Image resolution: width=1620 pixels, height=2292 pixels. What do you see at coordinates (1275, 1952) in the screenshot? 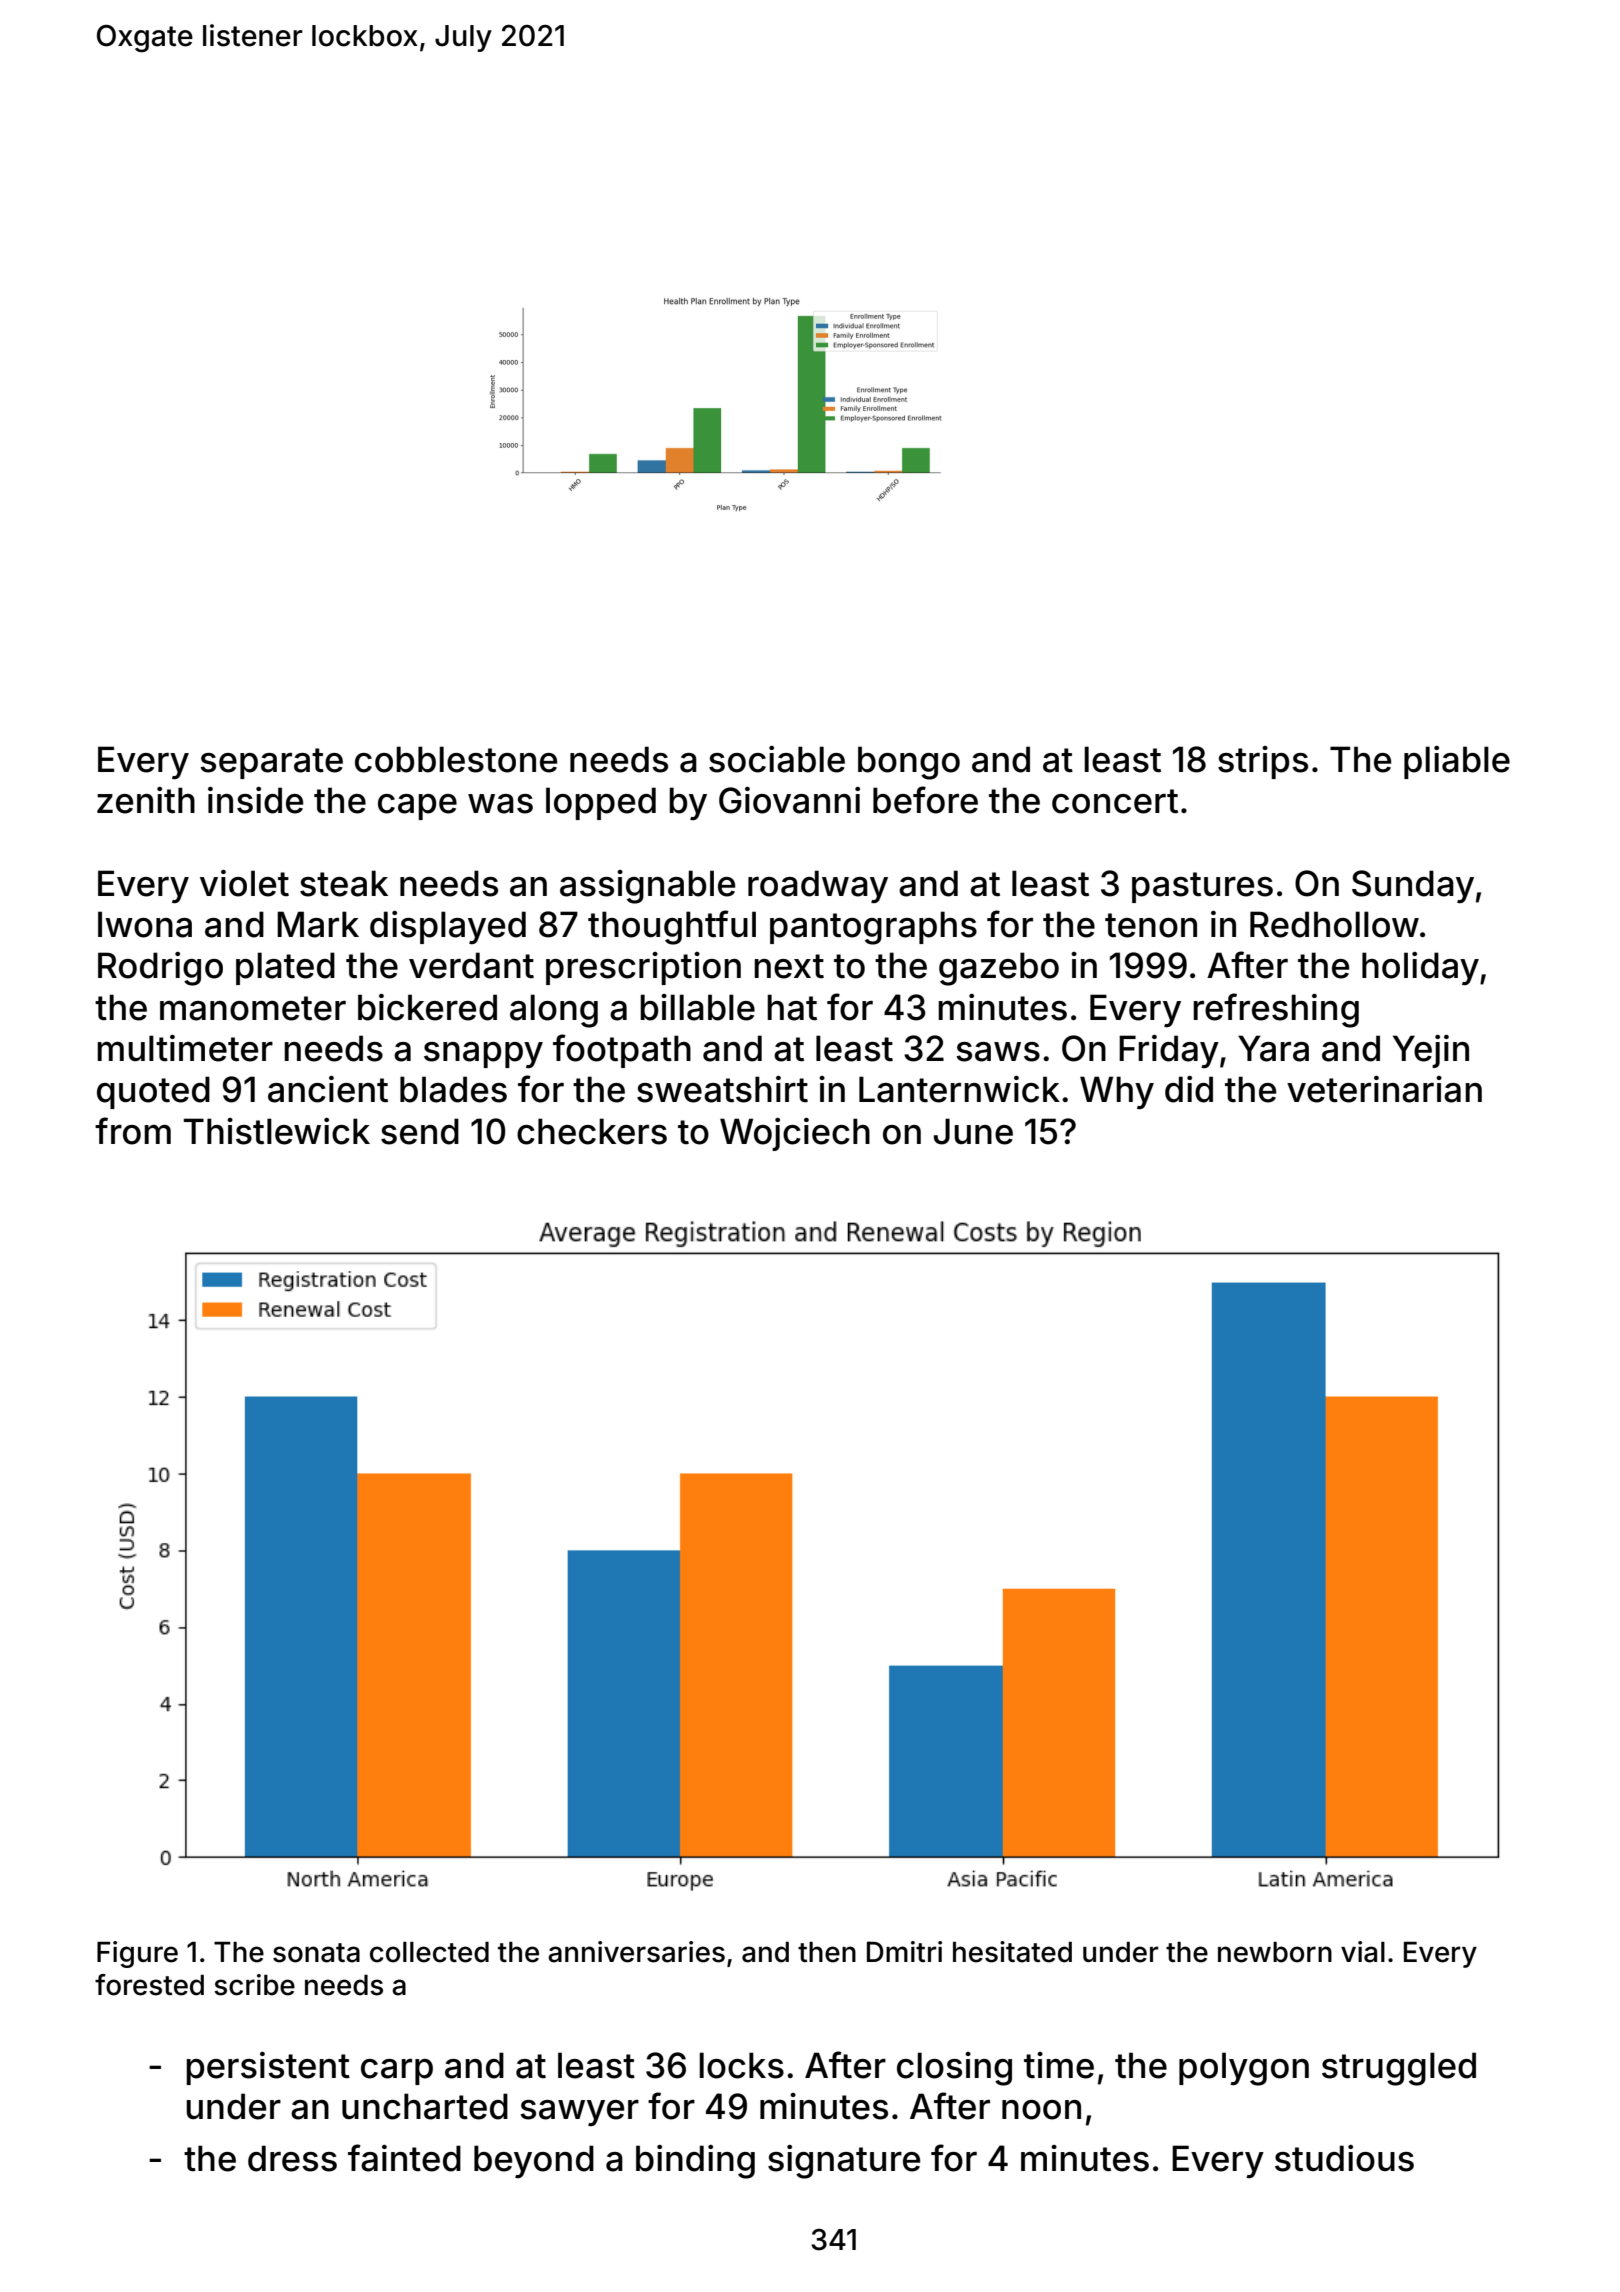
I see `newborn` at bounding box center [1275, 1952].
